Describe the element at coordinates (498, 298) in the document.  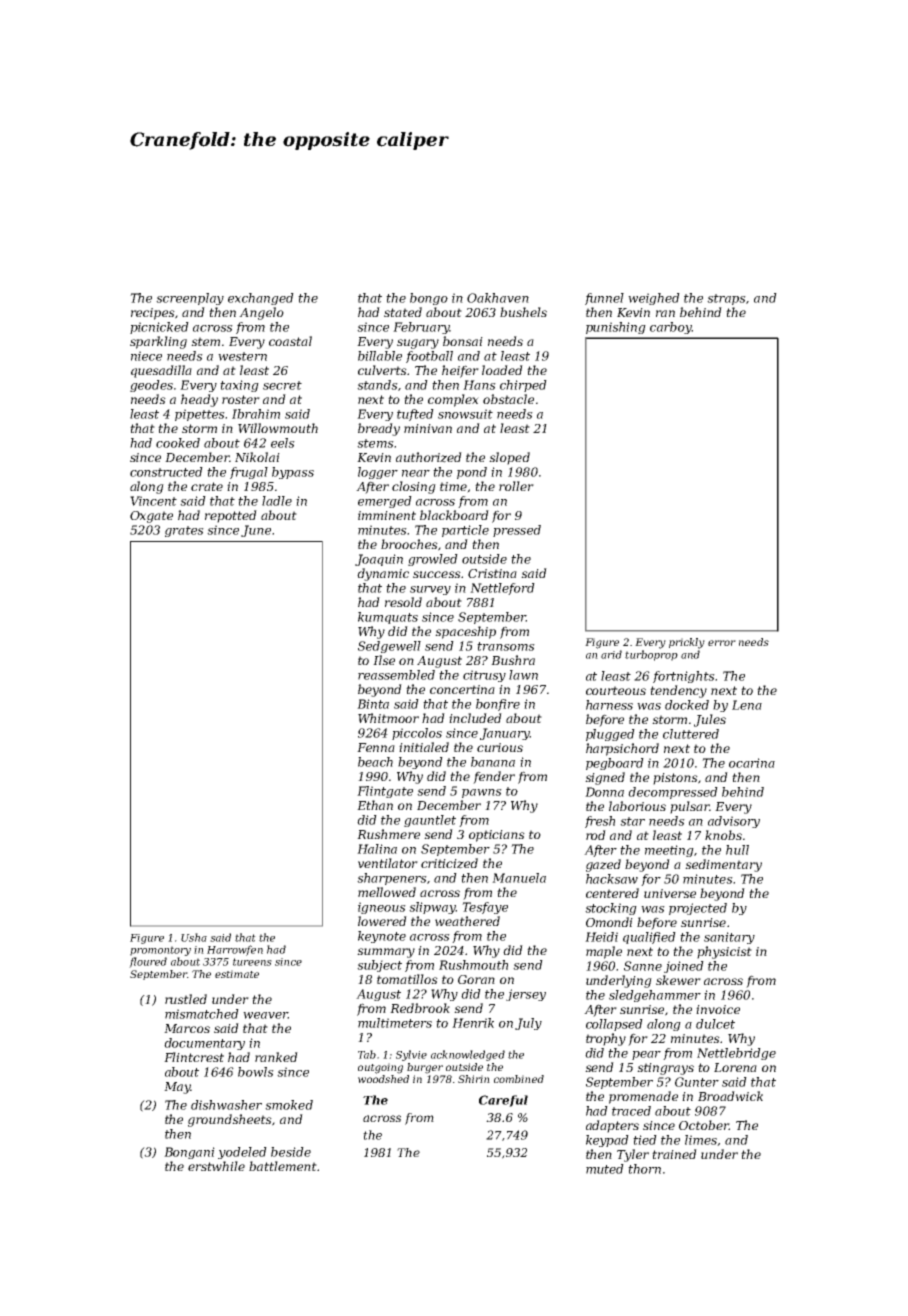
I see `Oakhaven` at that location.
